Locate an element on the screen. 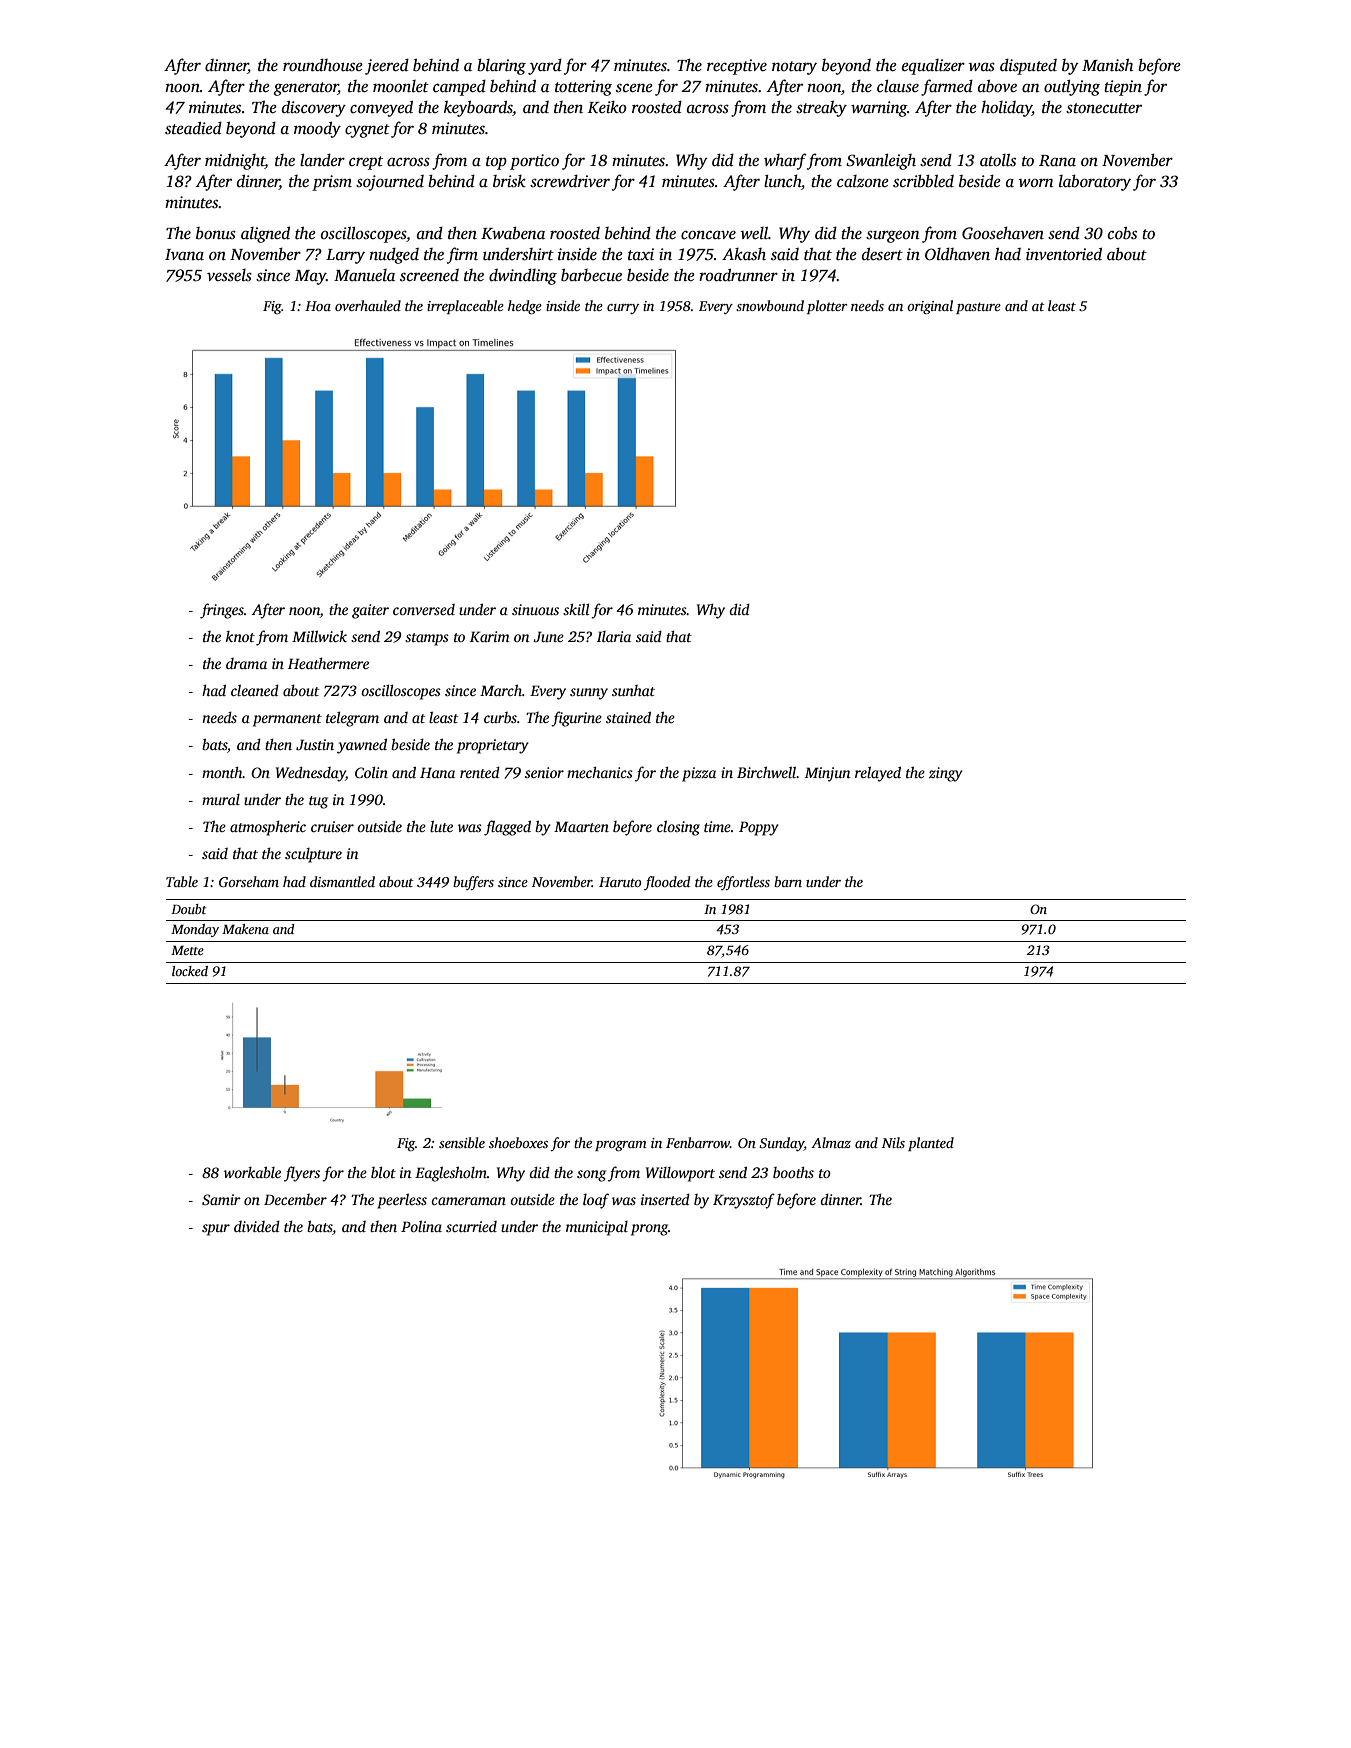 The image size is (1351, 1748). inventoried is located at coordinates (1064, 254).
